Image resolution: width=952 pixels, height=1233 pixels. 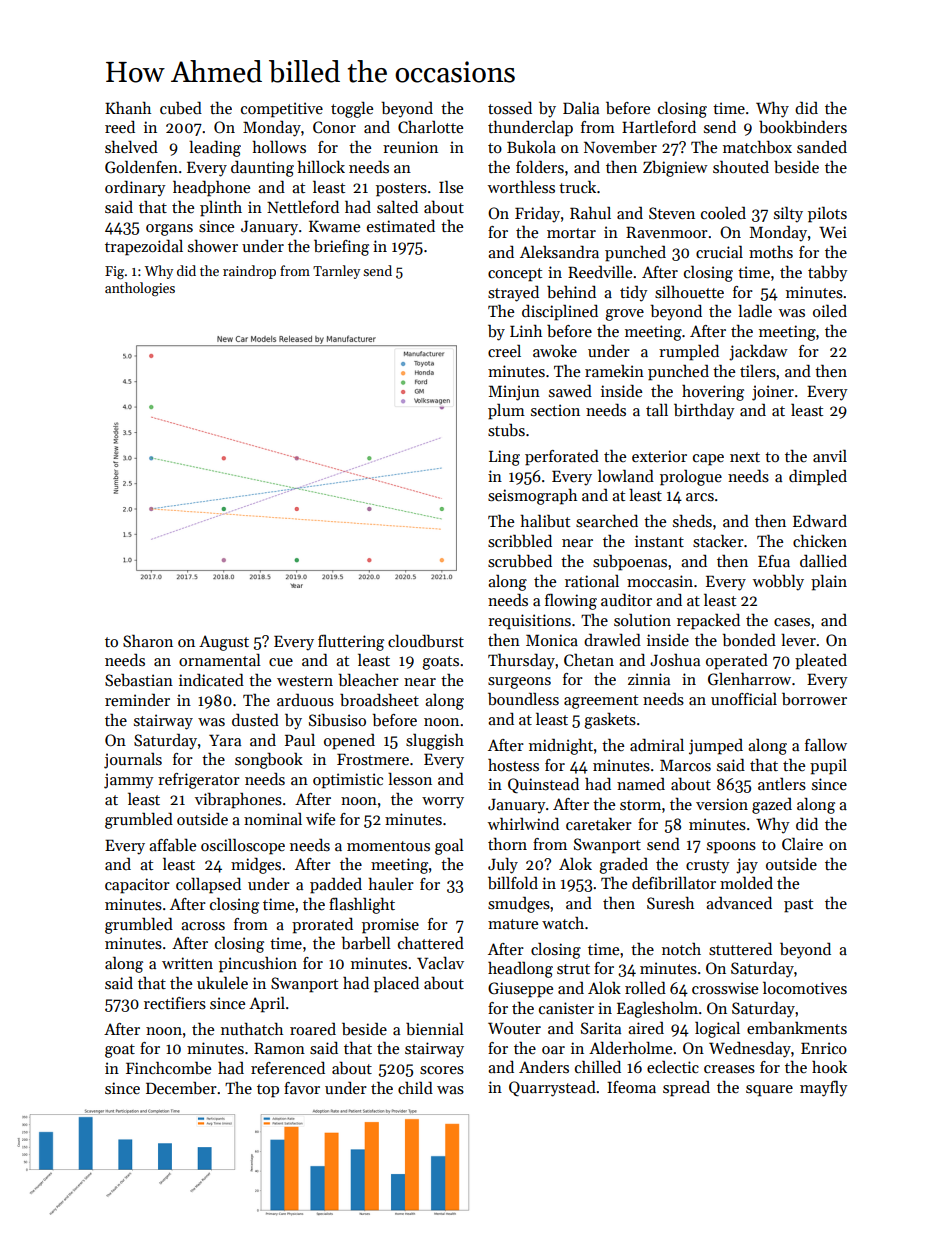 I want to click on hollows, so click(x=279, y=146).
